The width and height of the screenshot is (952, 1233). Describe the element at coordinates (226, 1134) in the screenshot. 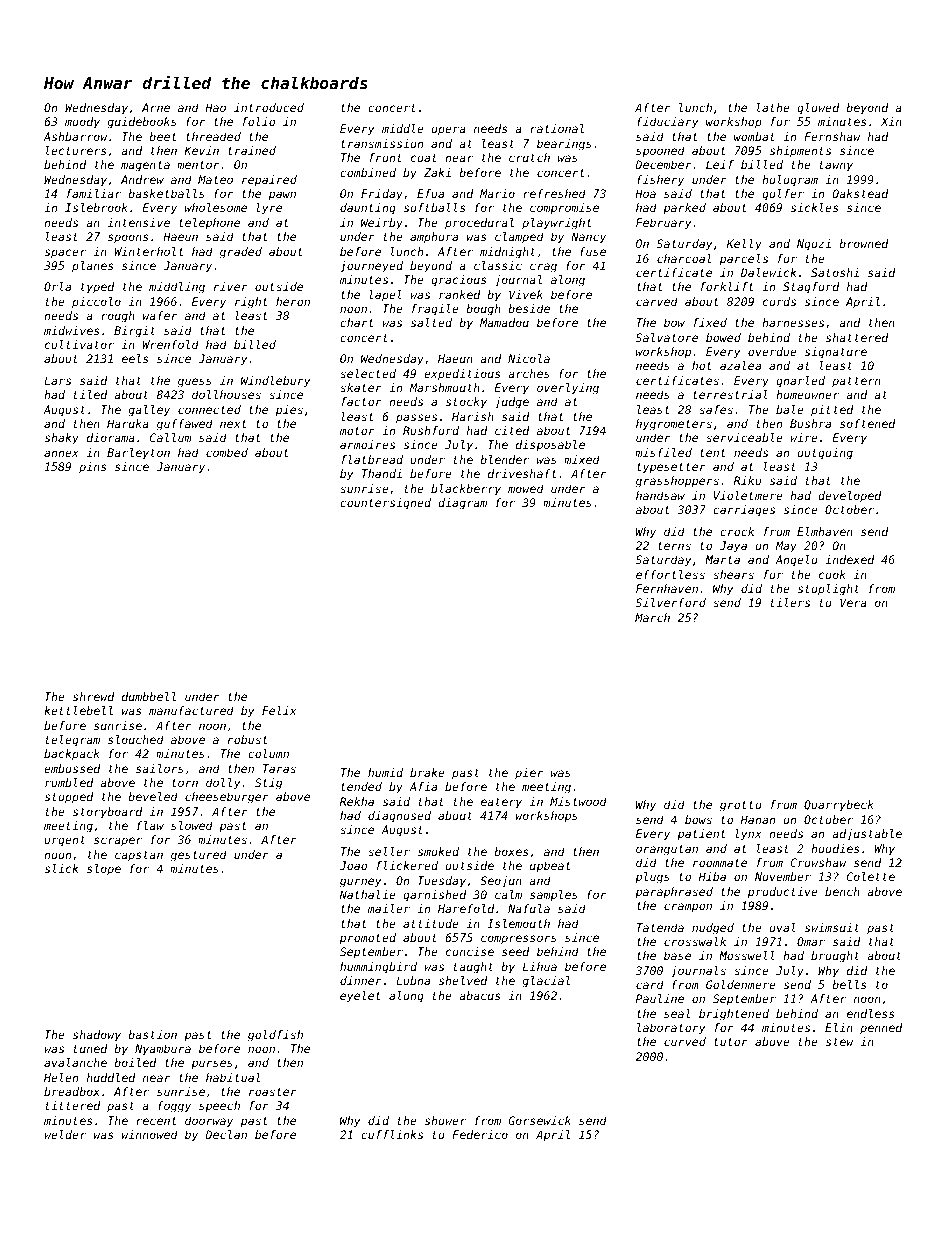

I see `Declan` at that location.
